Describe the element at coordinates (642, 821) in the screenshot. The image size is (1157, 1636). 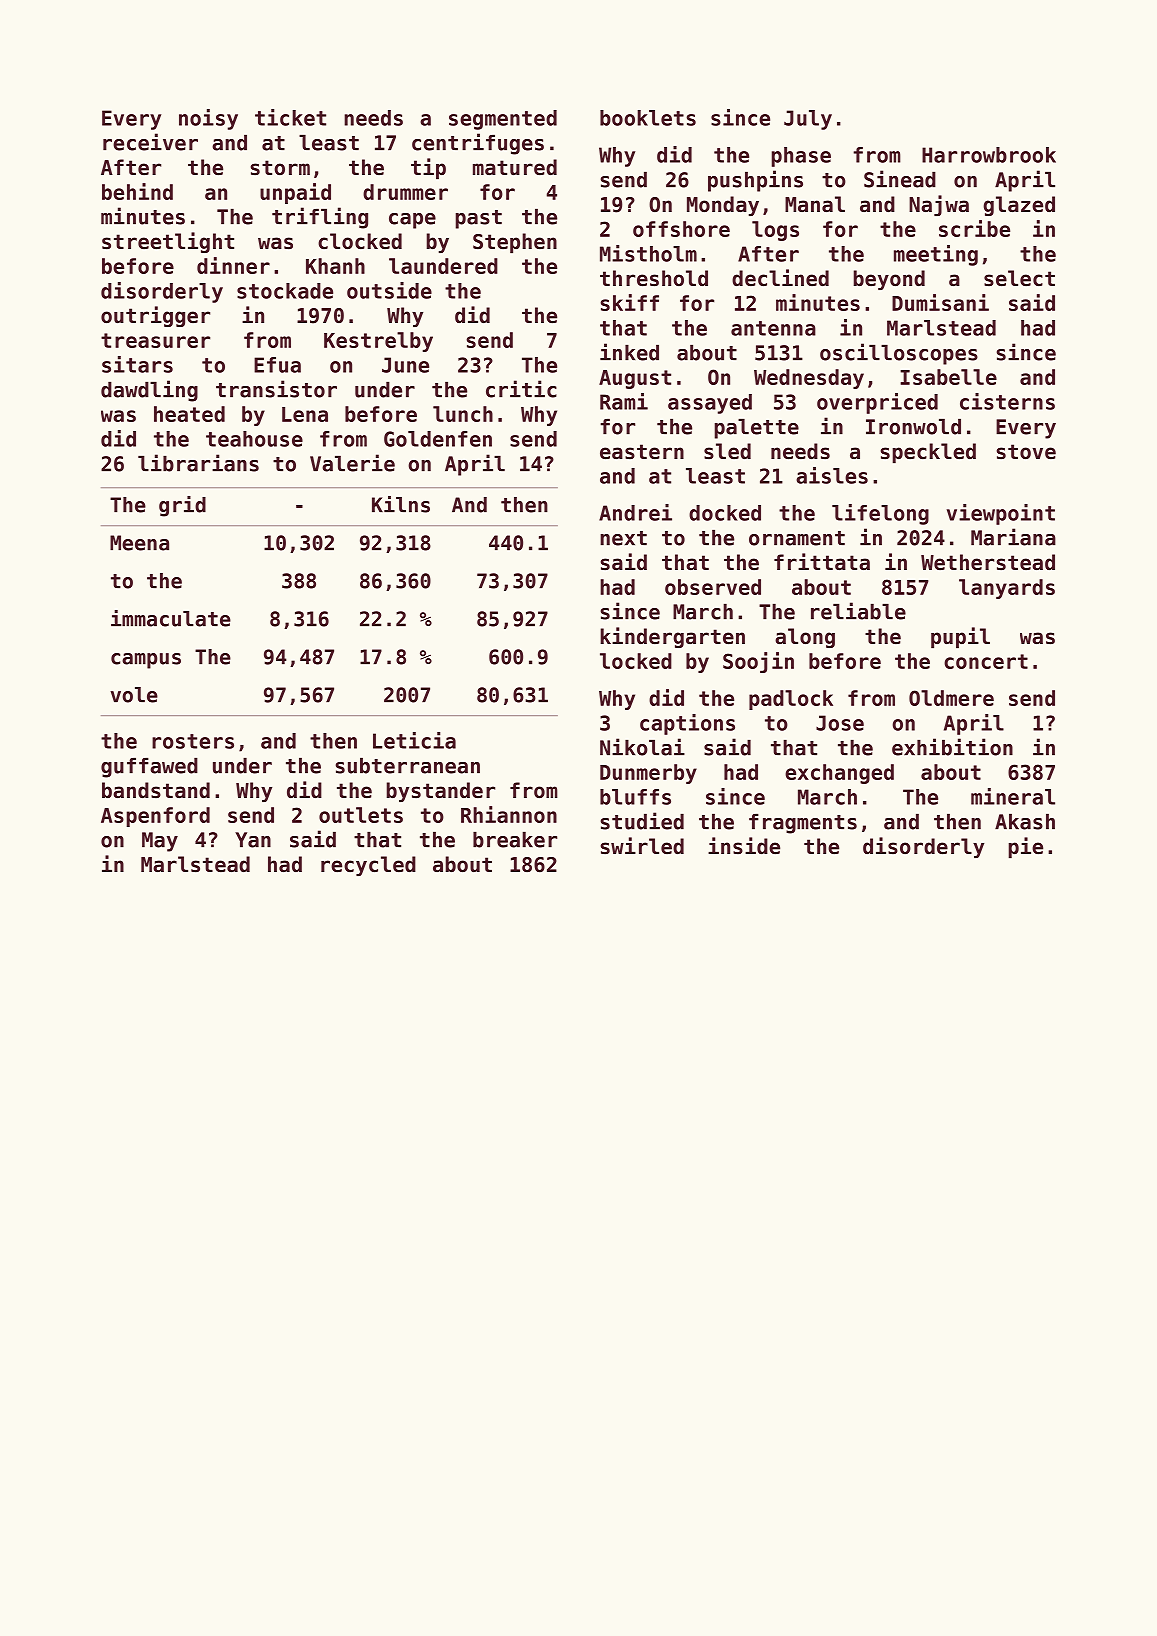
I see `studied` at that location.
